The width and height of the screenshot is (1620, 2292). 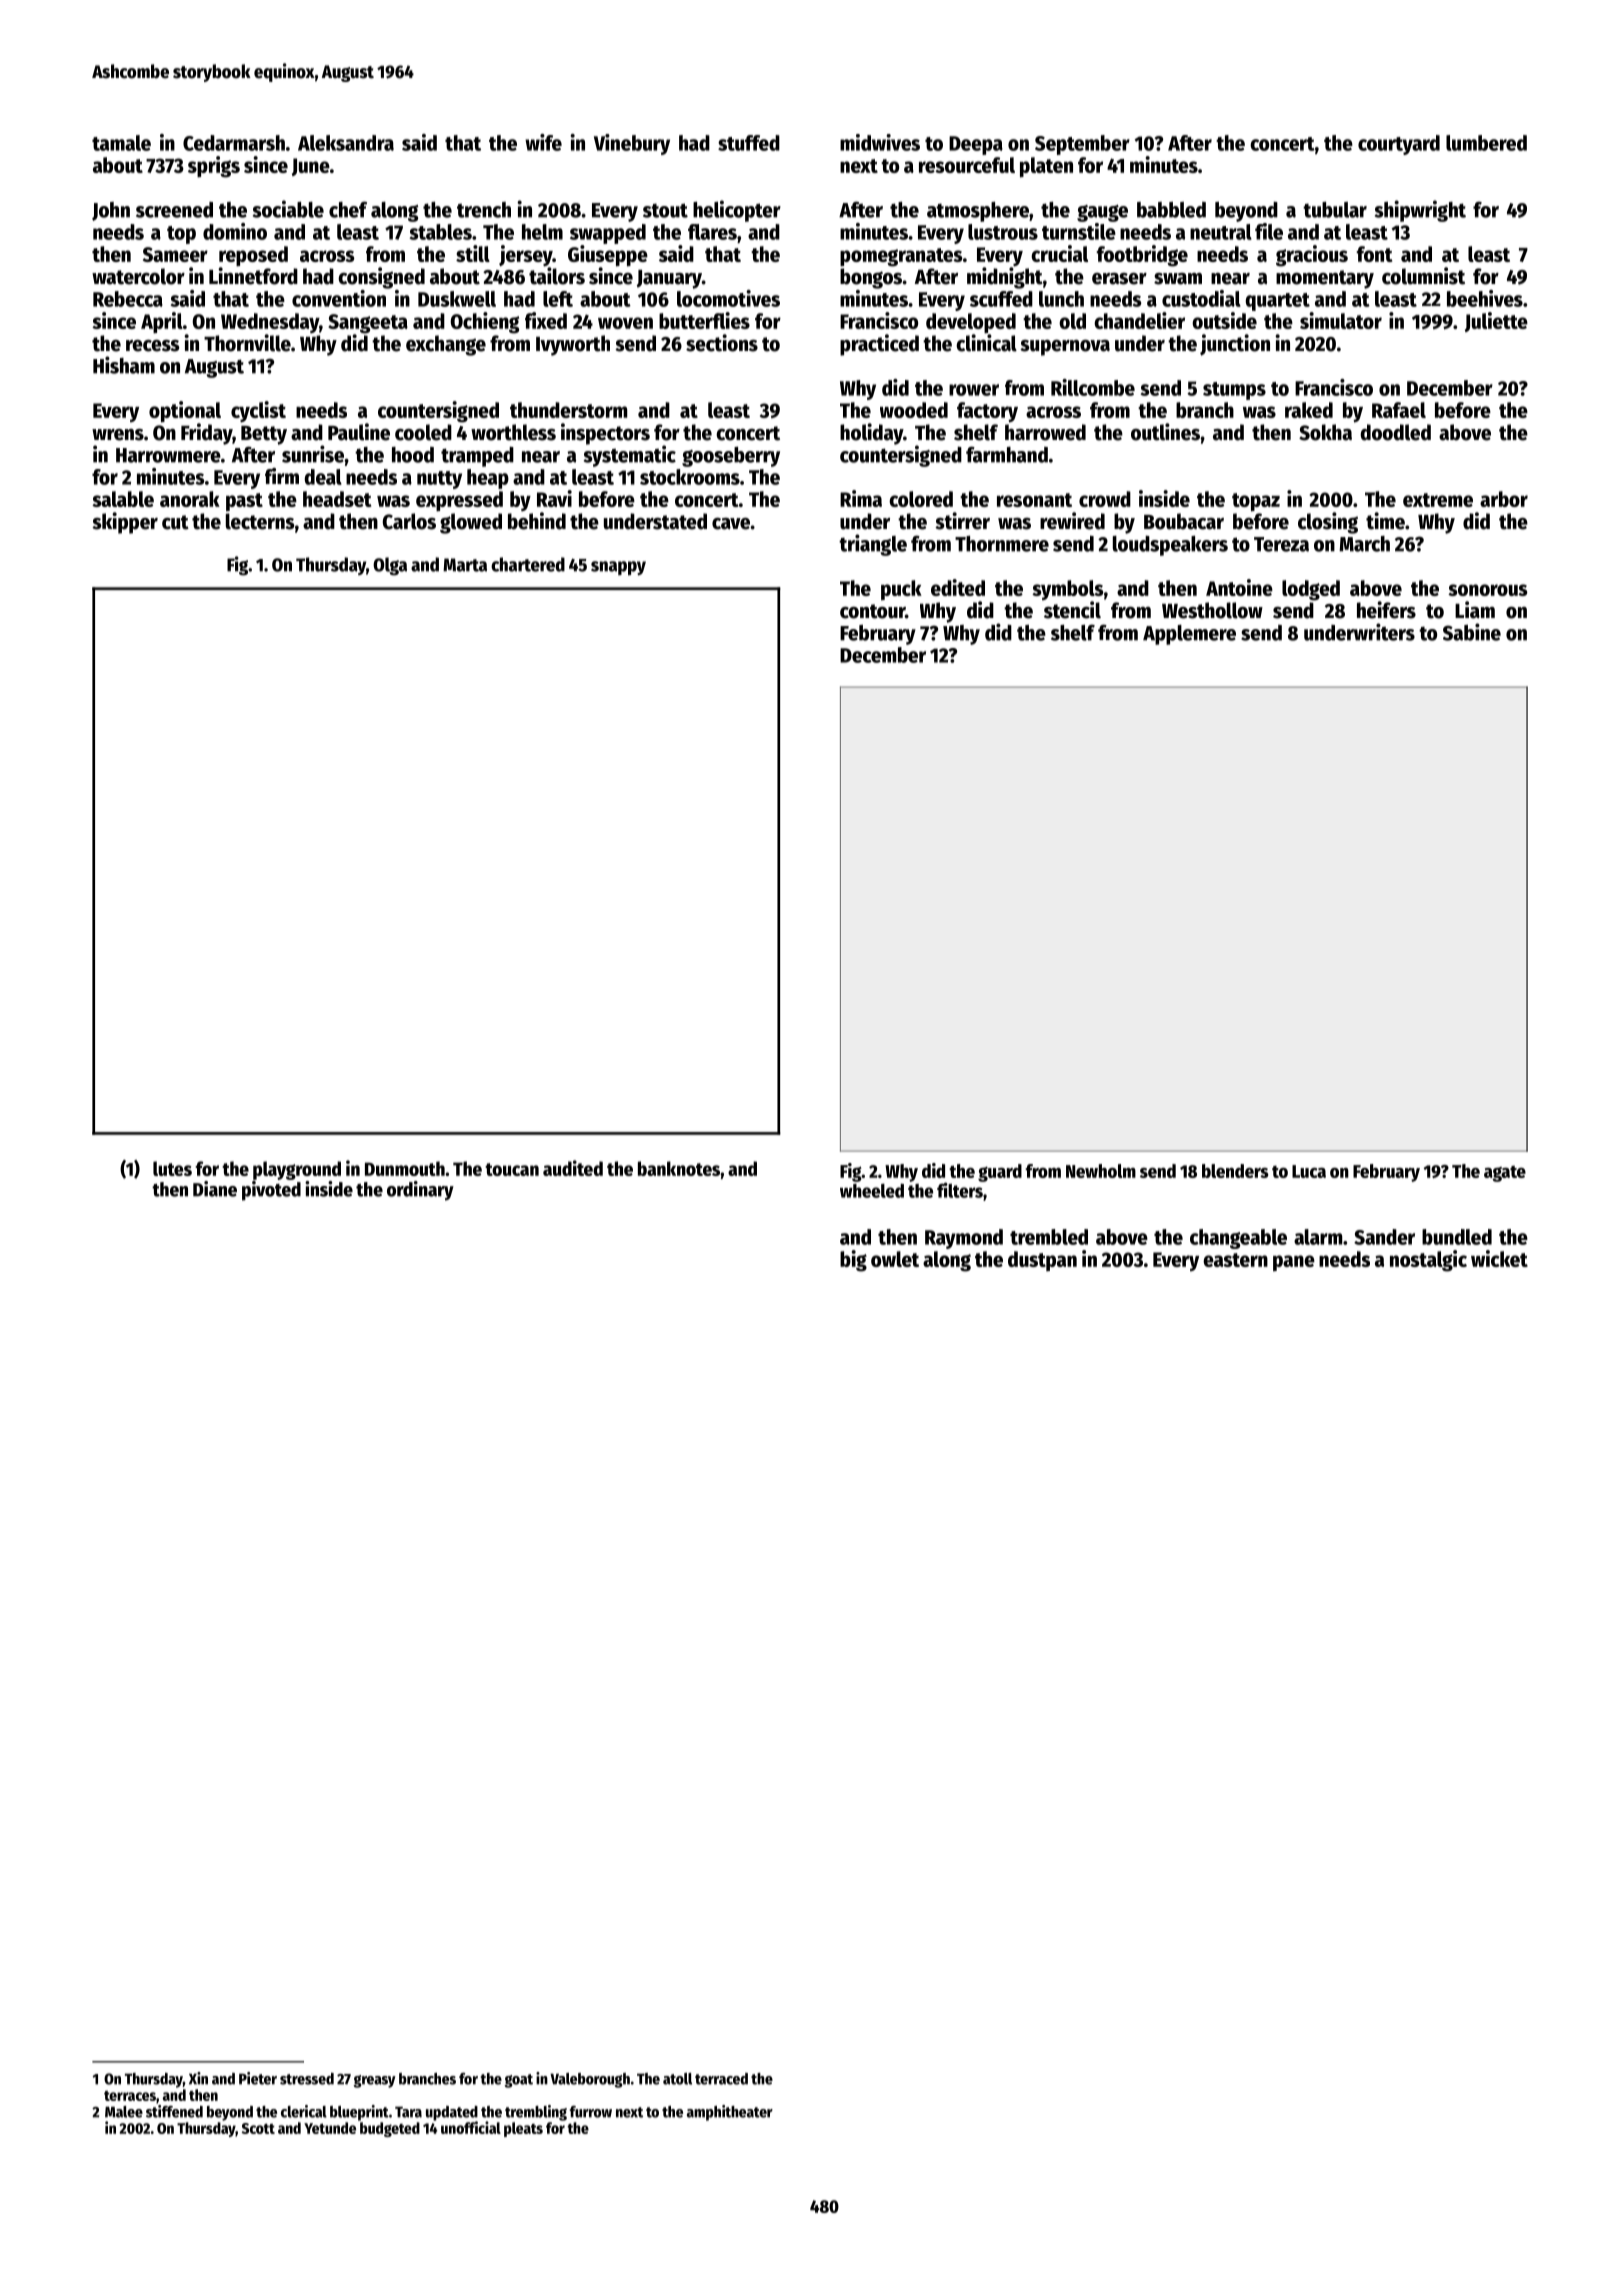 What do you see at coordinates (958, 587) in the screenshot?
I see `edited` at bounding box center [958, 587].
